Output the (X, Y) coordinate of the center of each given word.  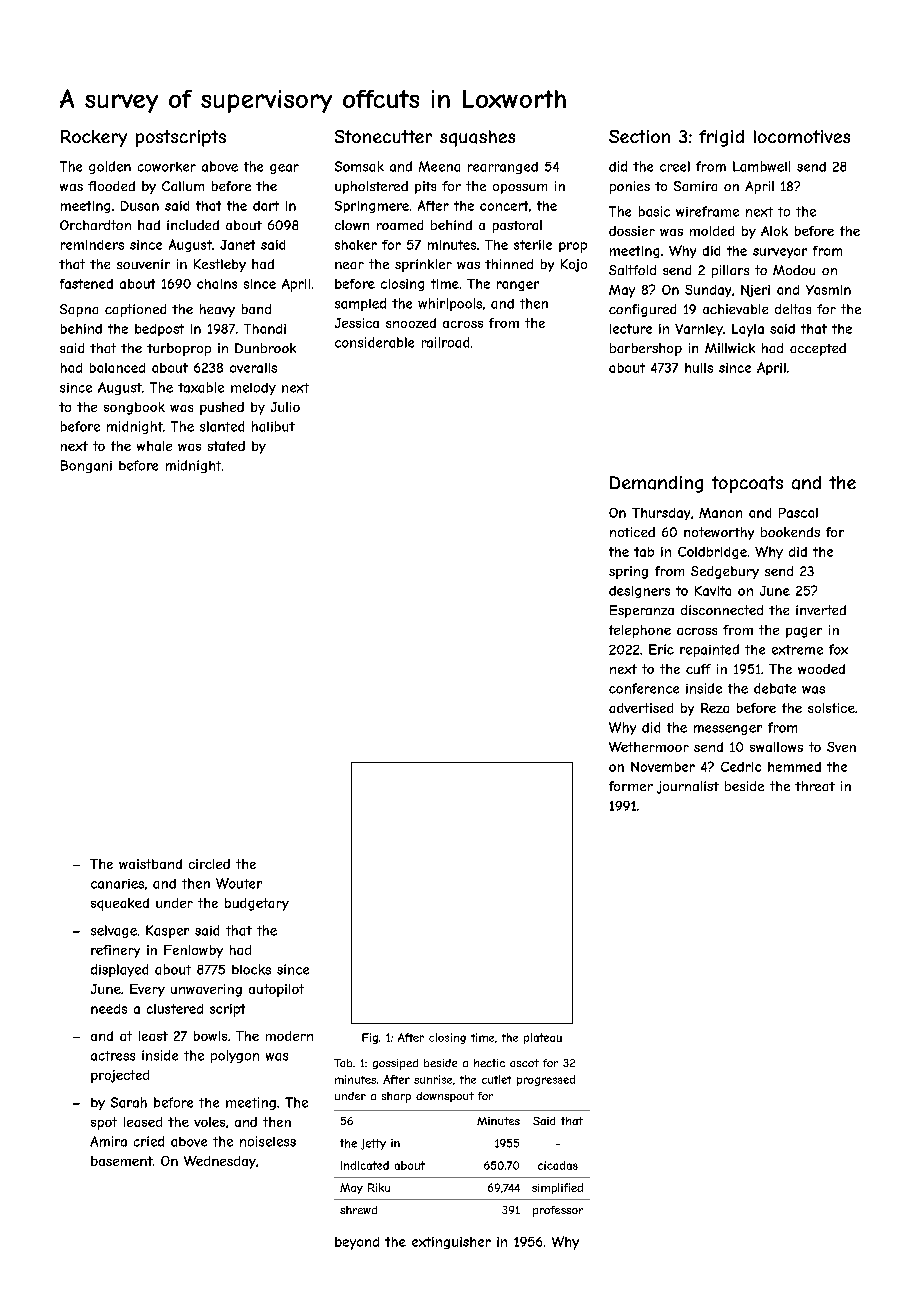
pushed (222, 408)
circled (209, 864)
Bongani (86, 466)
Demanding (656, 484)
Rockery (94, 138)
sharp (396, 1097)
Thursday (661, 514)
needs (109, 1009)
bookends (790, 532)
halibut (273, 426)
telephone (640, 631)
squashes (477, 138)
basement (122, 1161)
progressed (546, 1080)
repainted (709, 650)
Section (639, 136)
